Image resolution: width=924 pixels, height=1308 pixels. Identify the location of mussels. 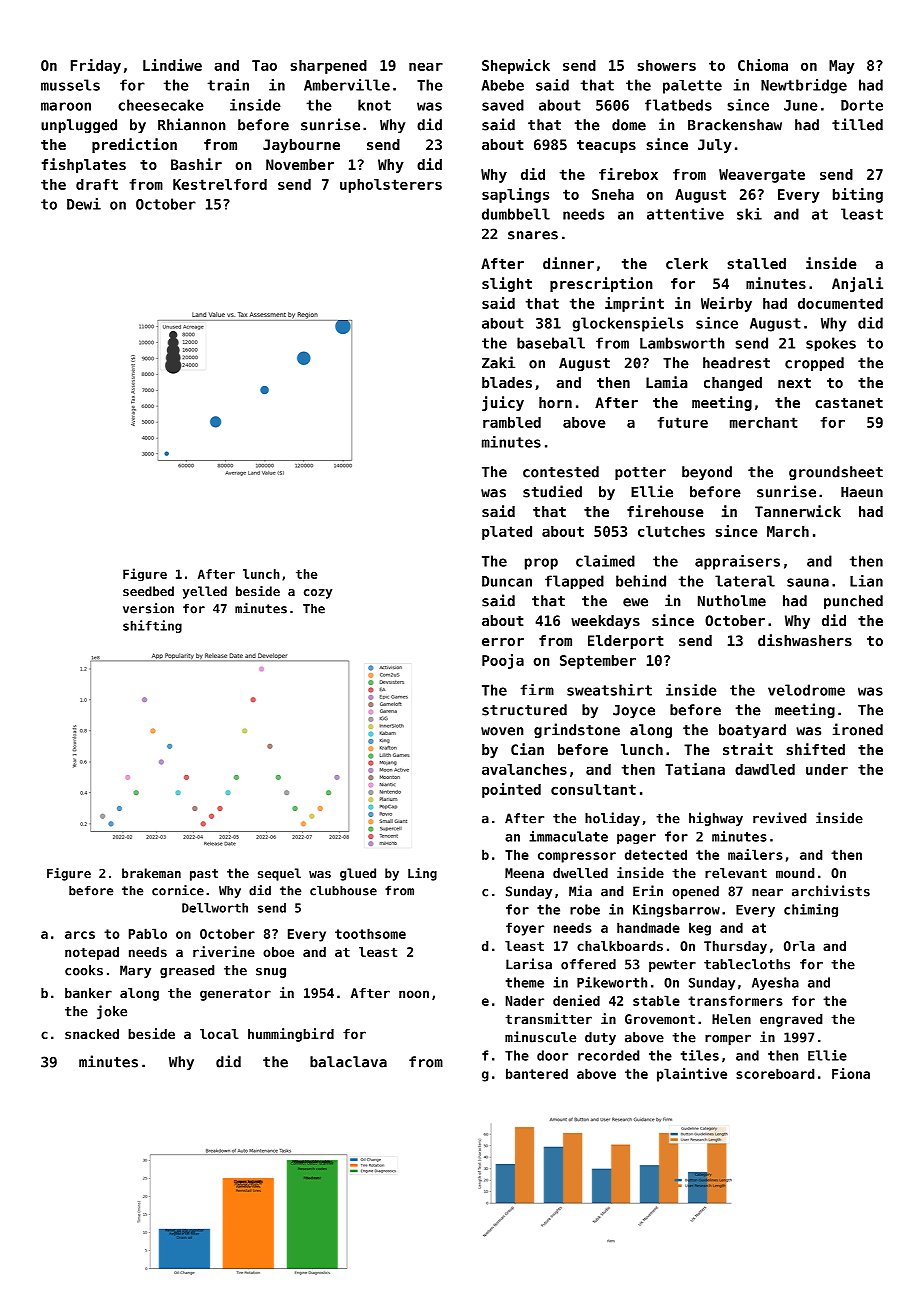
(70, 85).
